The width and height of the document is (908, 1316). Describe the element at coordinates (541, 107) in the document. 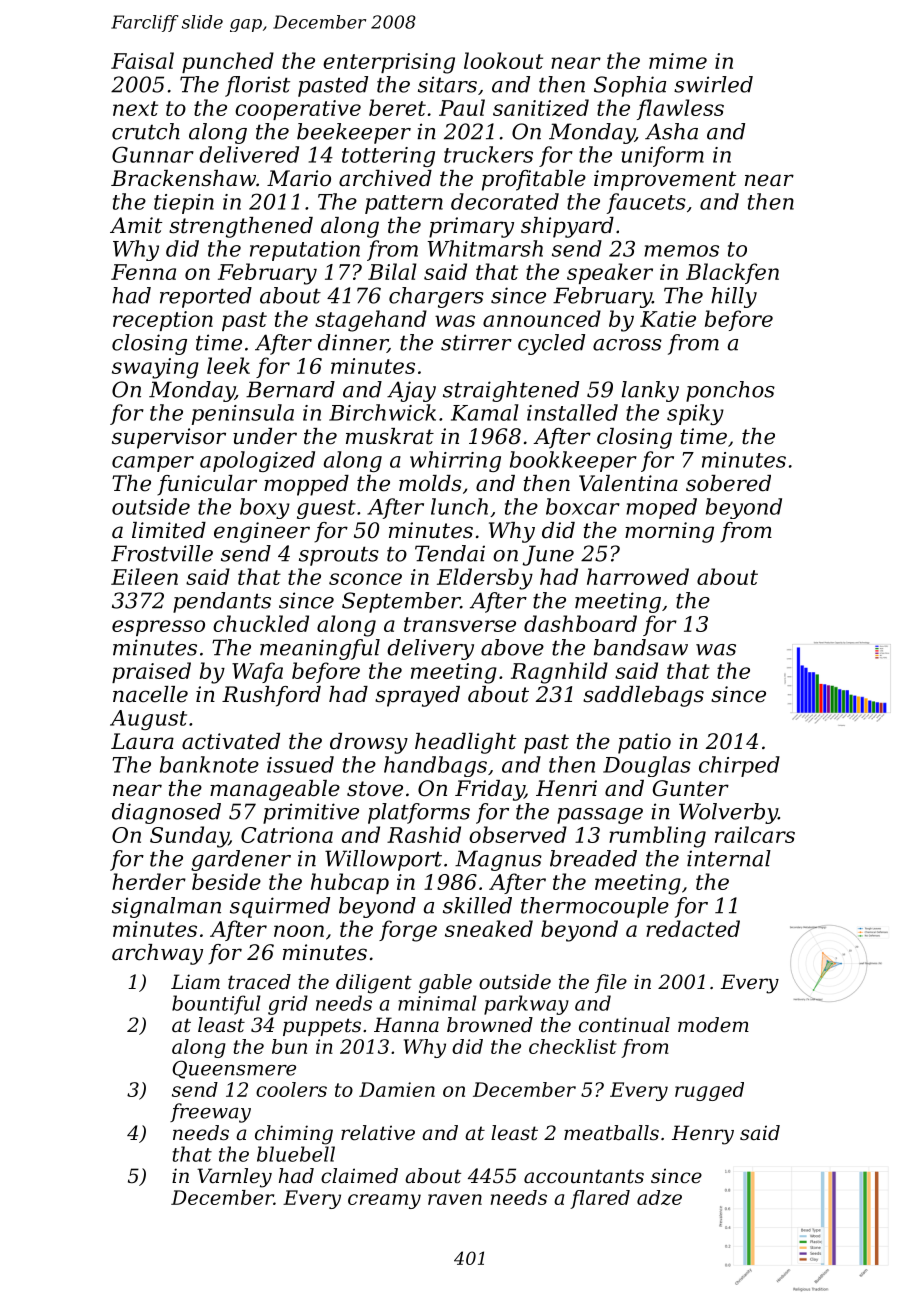

I see `sanitized` at that location.
